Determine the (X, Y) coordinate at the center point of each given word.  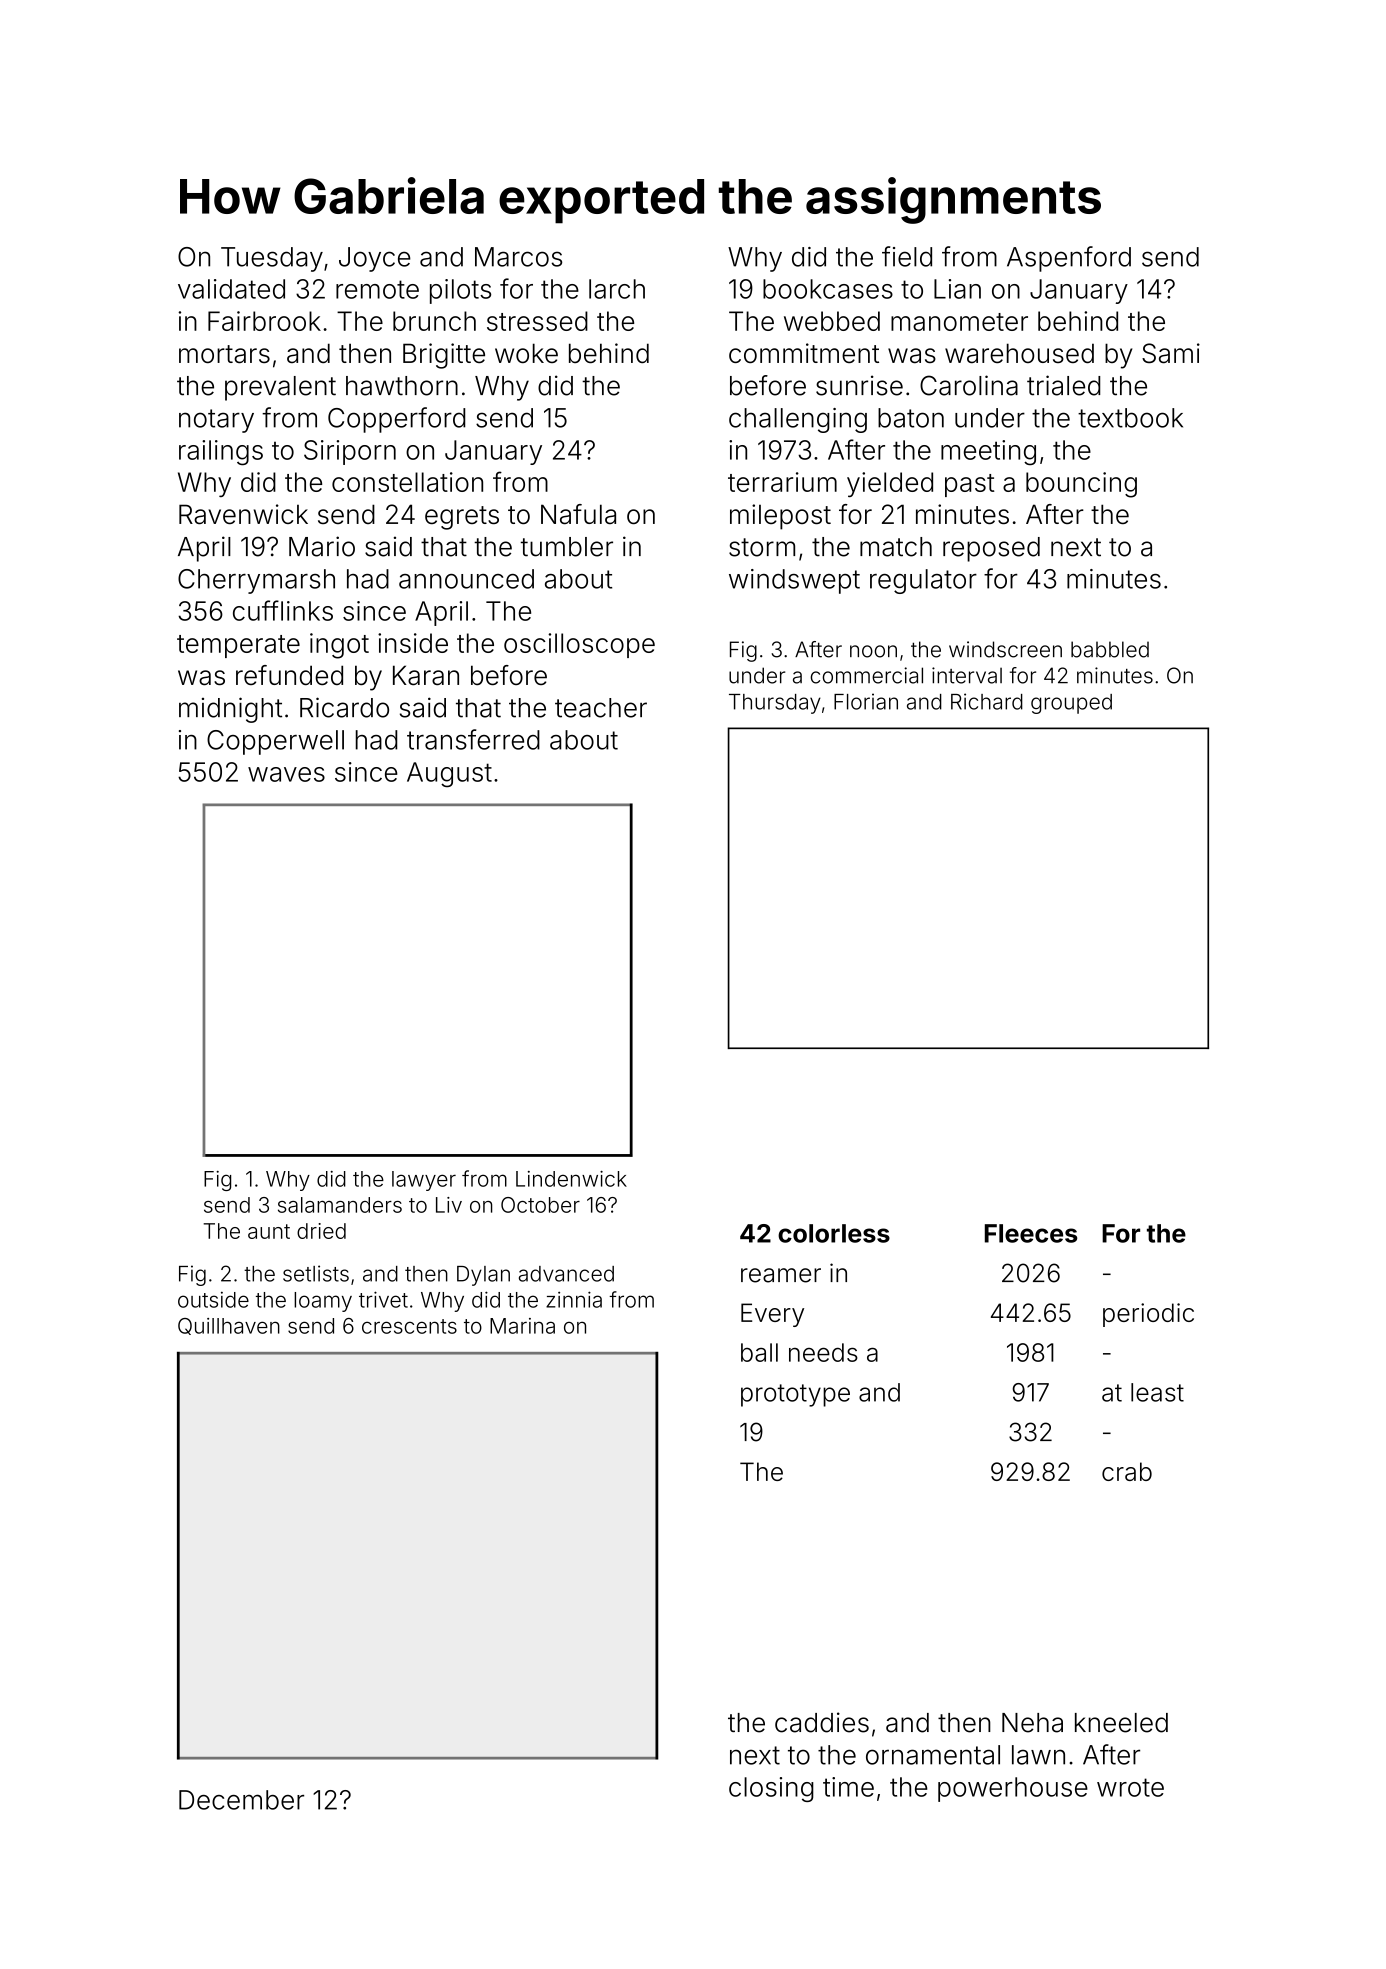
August (449, 774)
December (241, 1800)
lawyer (424, 1181)
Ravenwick (243, 514)
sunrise (859, 385)
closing (771, 1789)
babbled (1110, 649)
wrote (1130, 1787)
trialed (1063, 385)
